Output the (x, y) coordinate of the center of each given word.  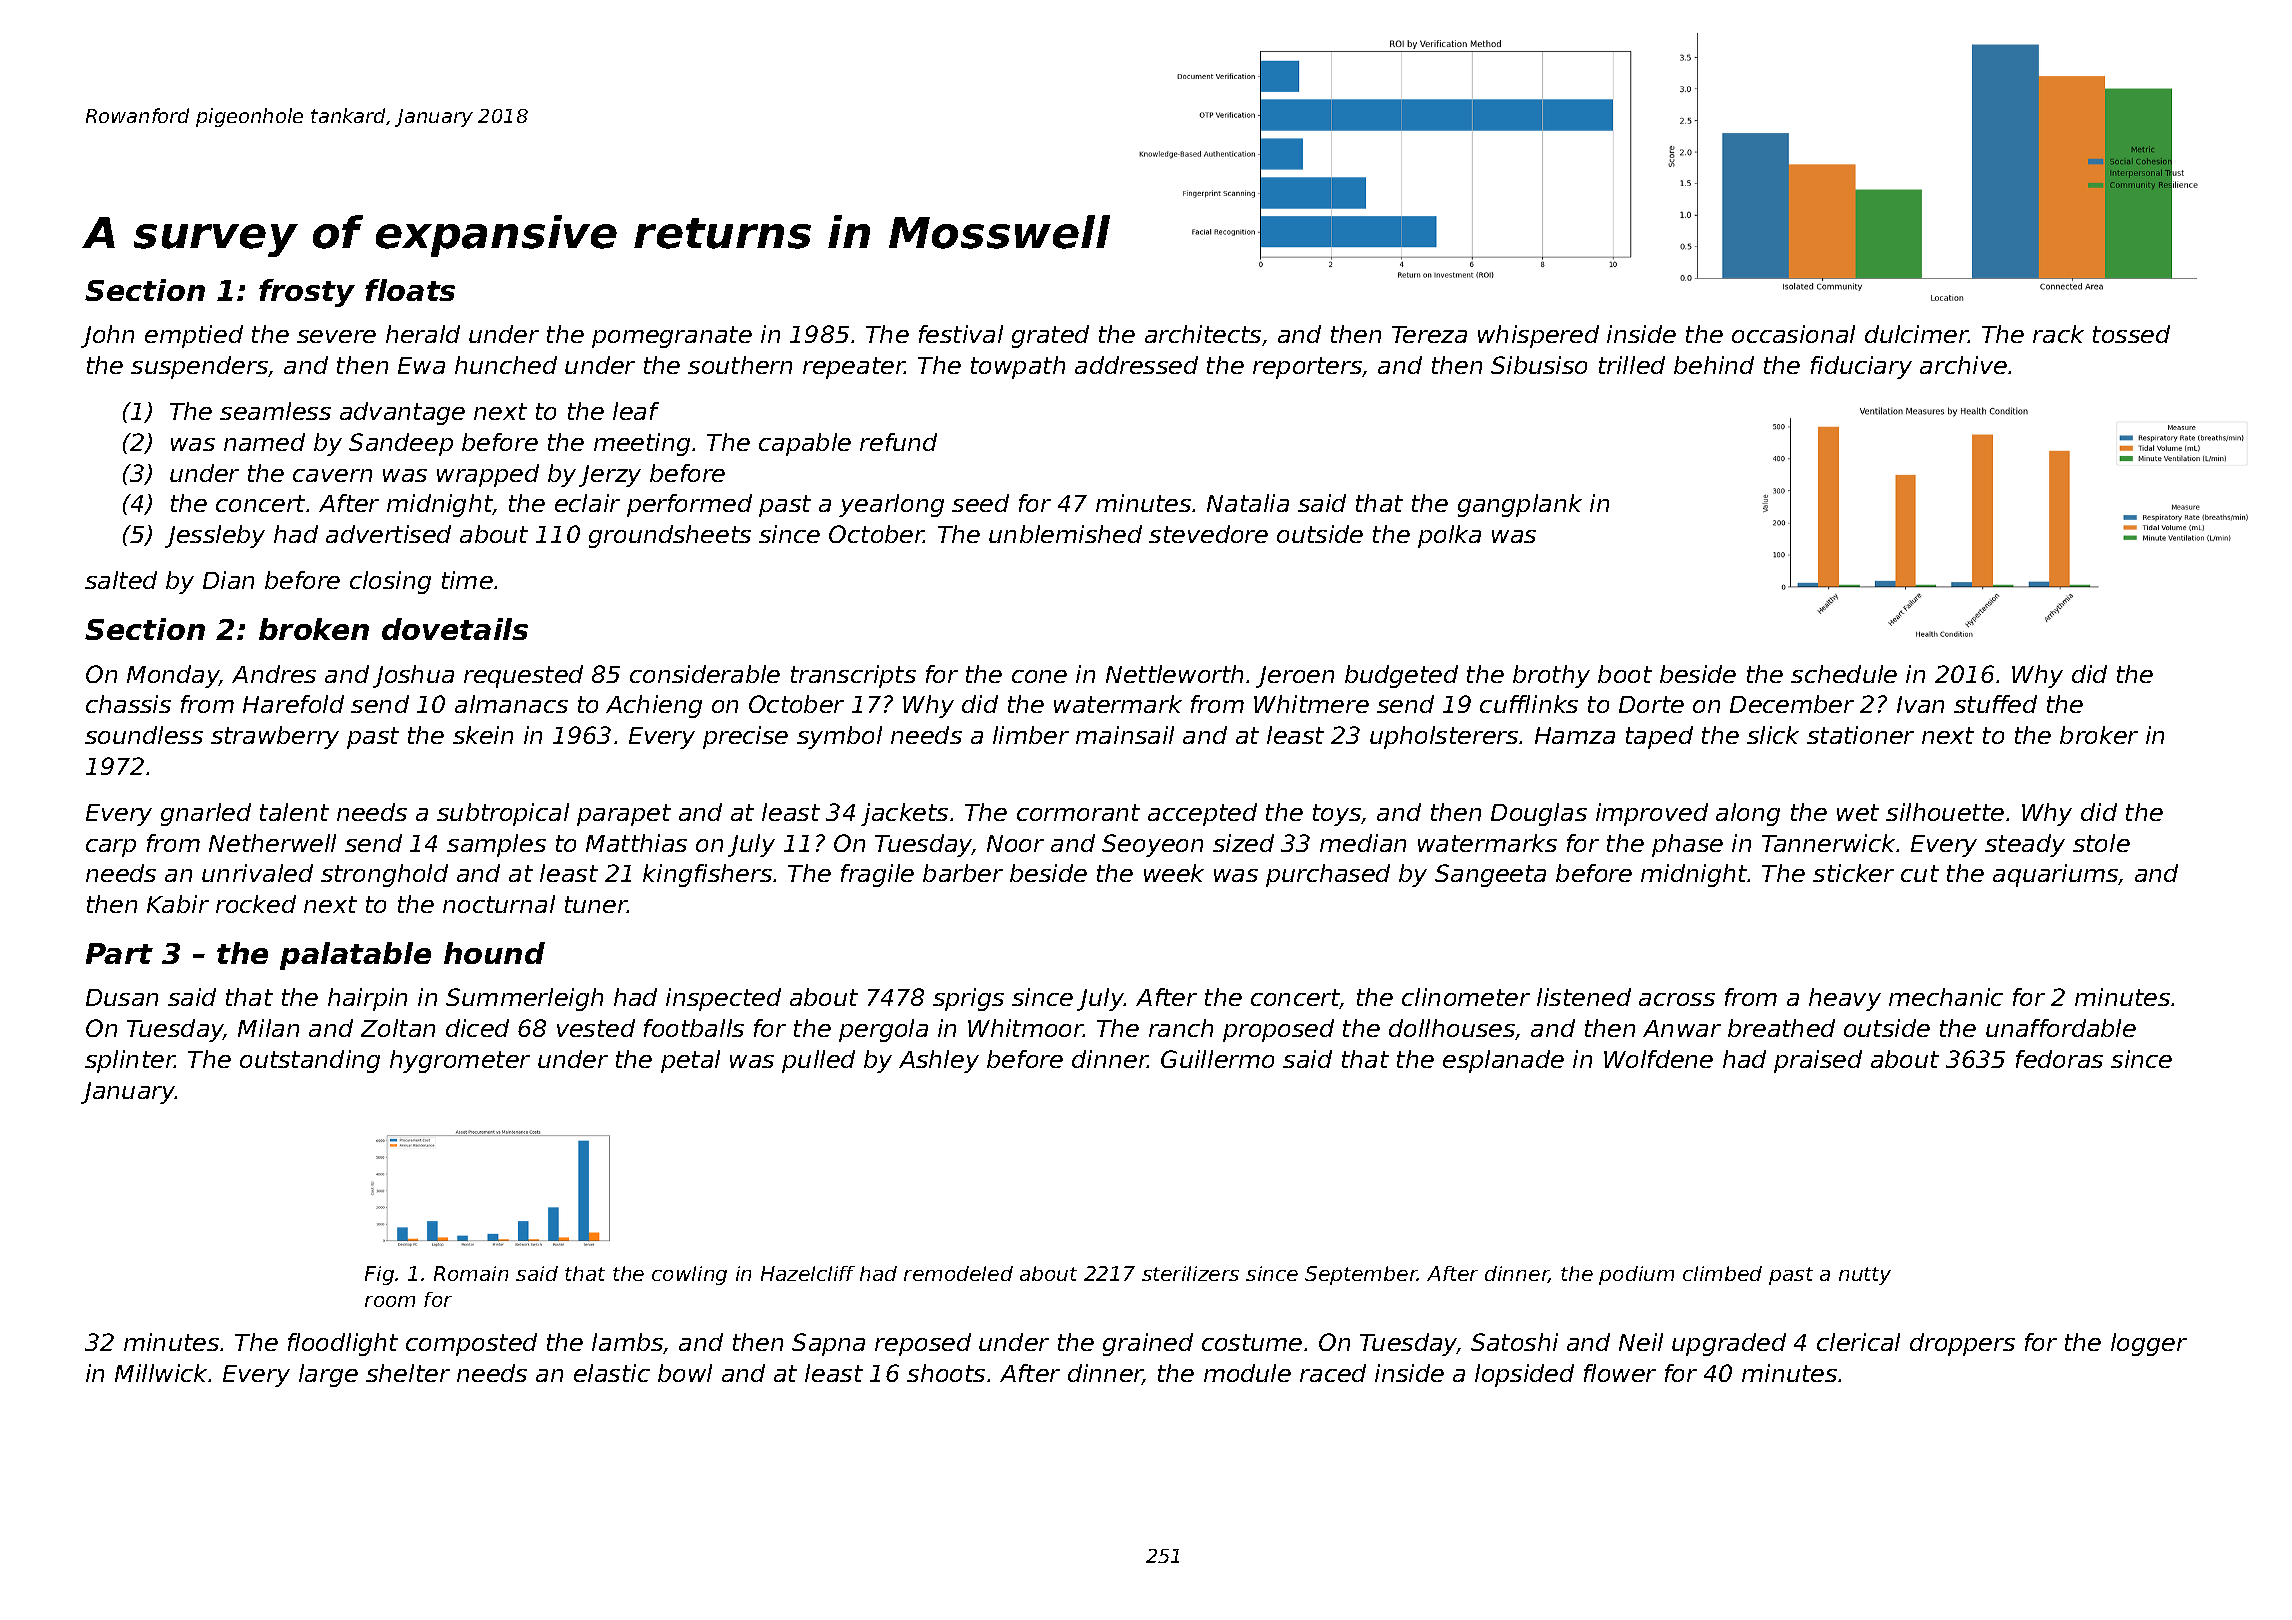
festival (961, 334)
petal (690, 1061)
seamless (275, 411)
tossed (2131, 334)
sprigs (968, 999)
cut (1920, 873)
